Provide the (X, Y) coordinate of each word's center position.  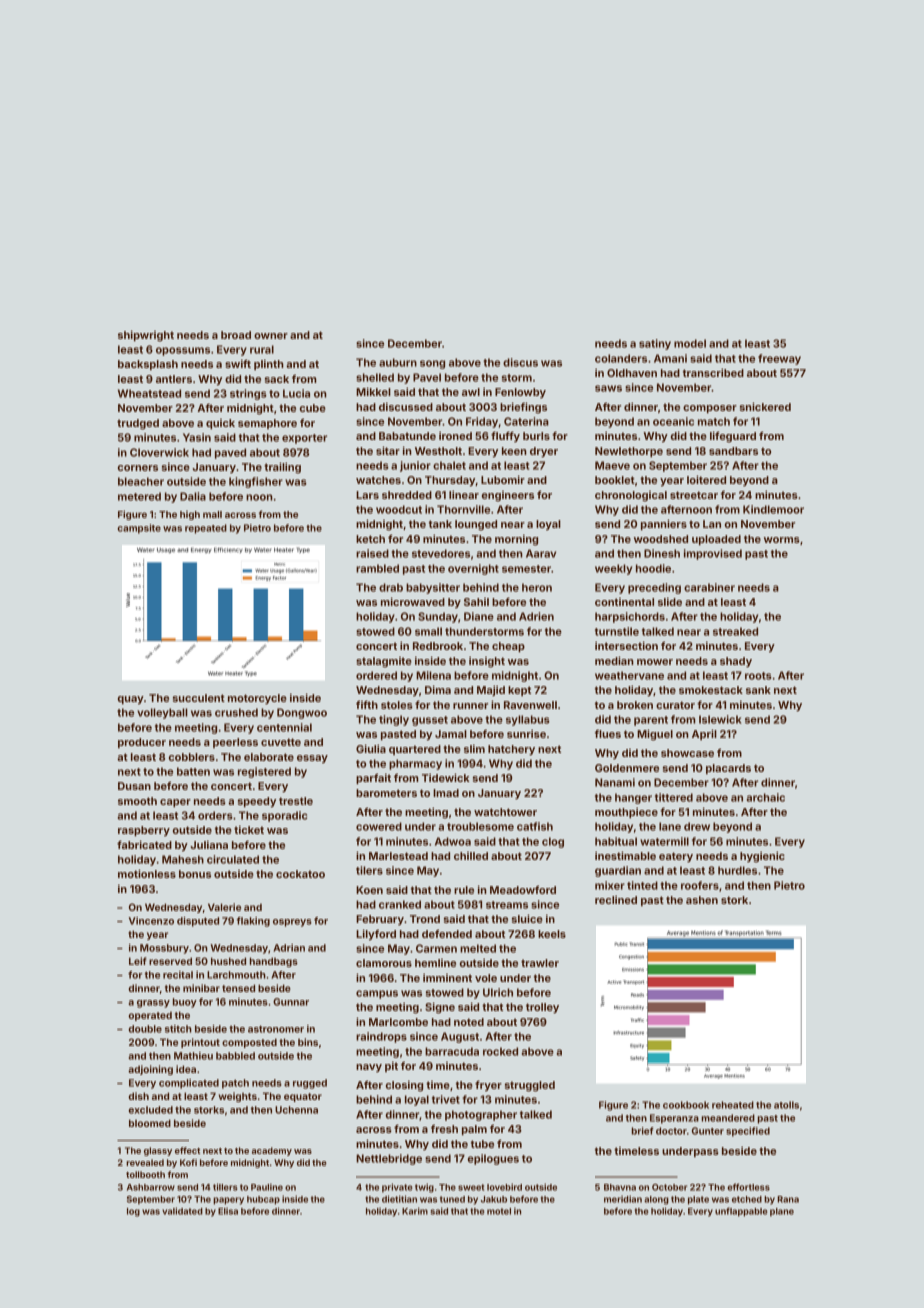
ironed (455, 436)
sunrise (526, 734)
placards (728, 769)
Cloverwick (159, 452)
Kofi (188, 1162)
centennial (284, 727)
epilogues (493, 1159)
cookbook (686, 1105)
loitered (706, 479)
